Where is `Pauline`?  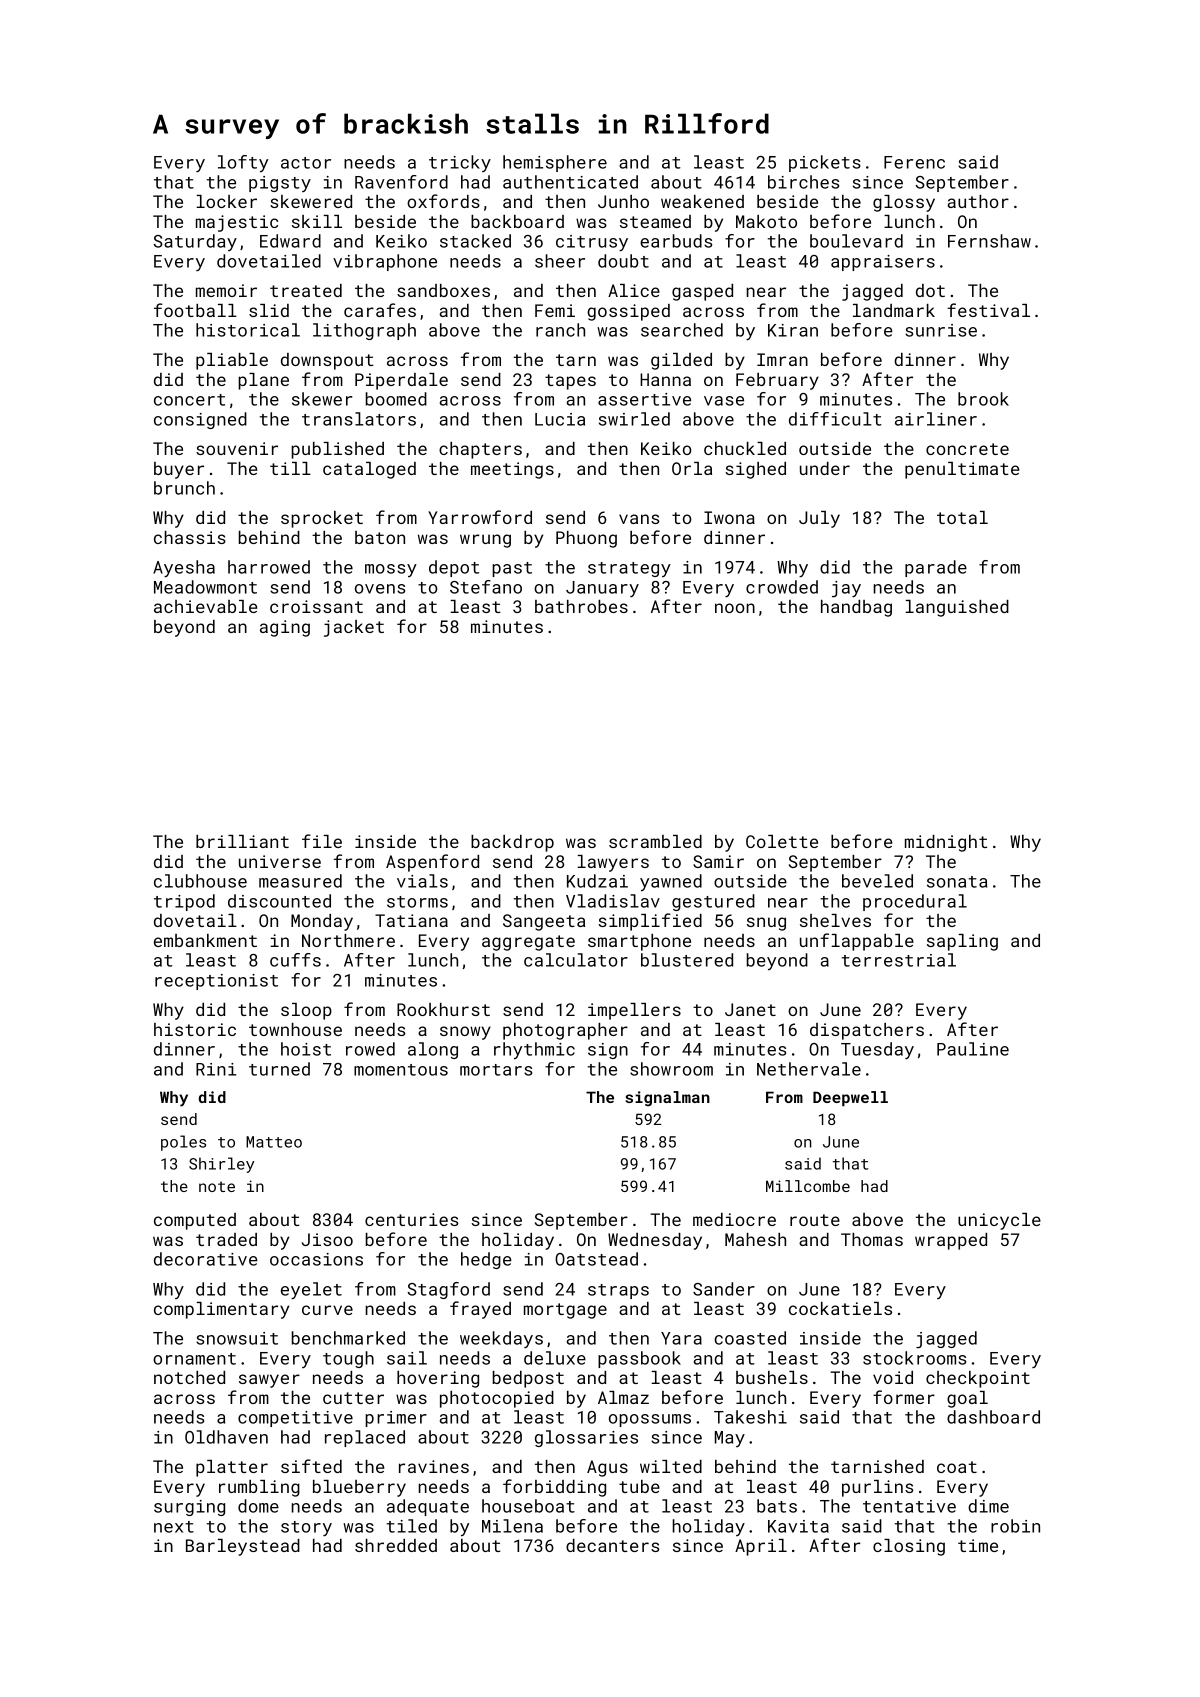 Pauline is located at coordinates (973, 1049).
